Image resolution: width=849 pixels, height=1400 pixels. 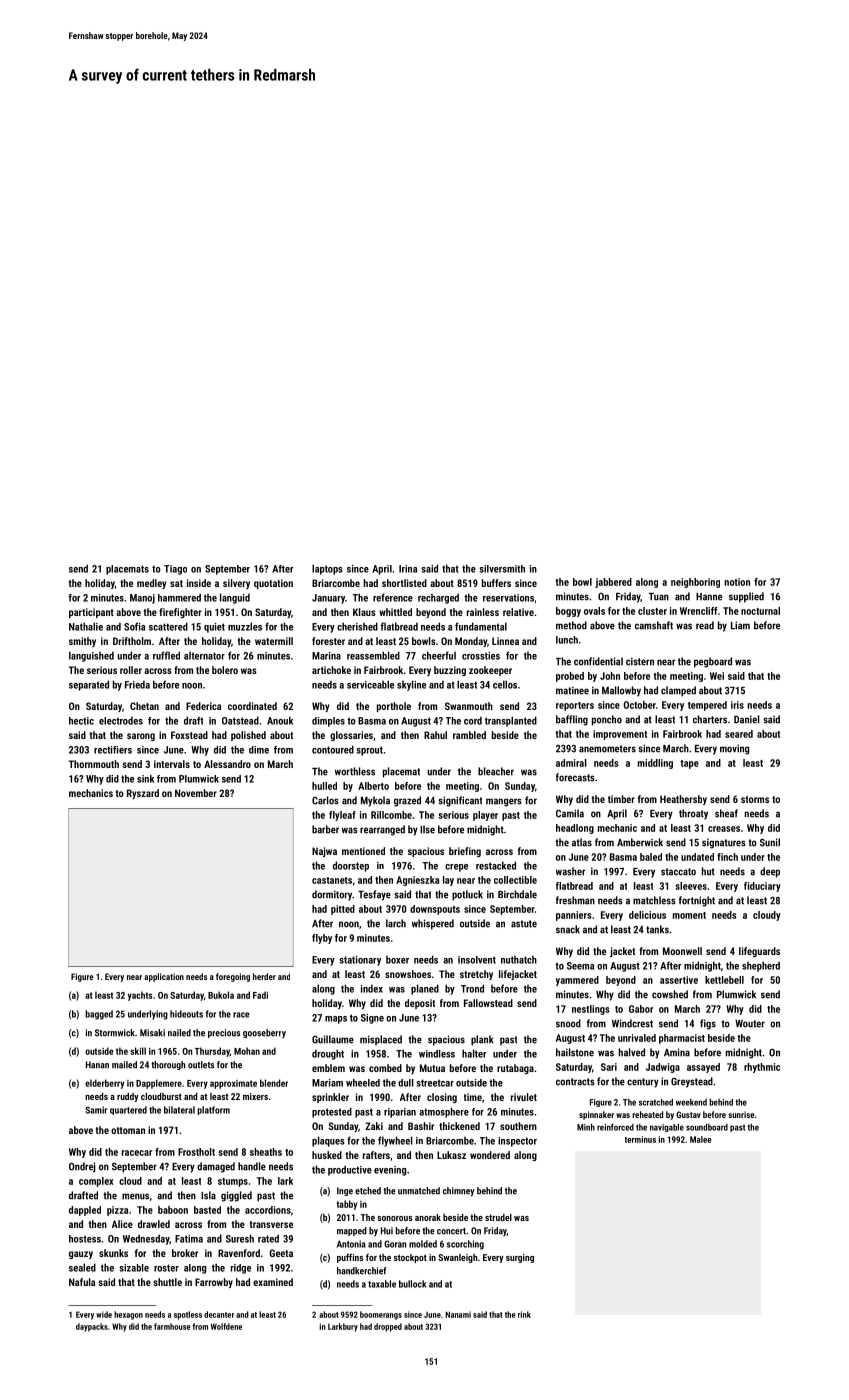 What do you see at coordinates (99, 1015) in the page?
I see `bagged` at bounding box center [99, 1015].
